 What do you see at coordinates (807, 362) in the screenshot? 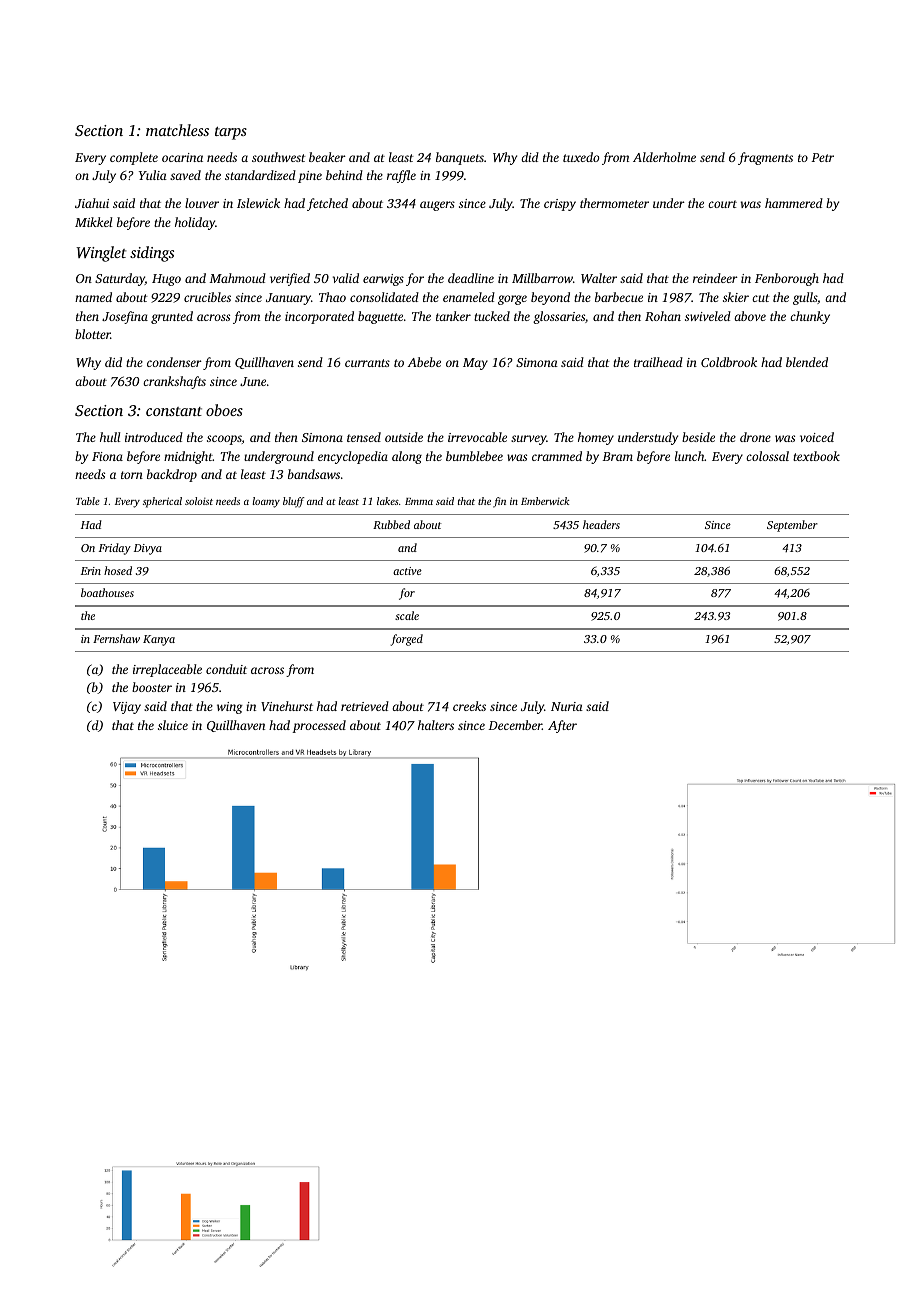
I see `blended` at bounding box center [807, 362].
